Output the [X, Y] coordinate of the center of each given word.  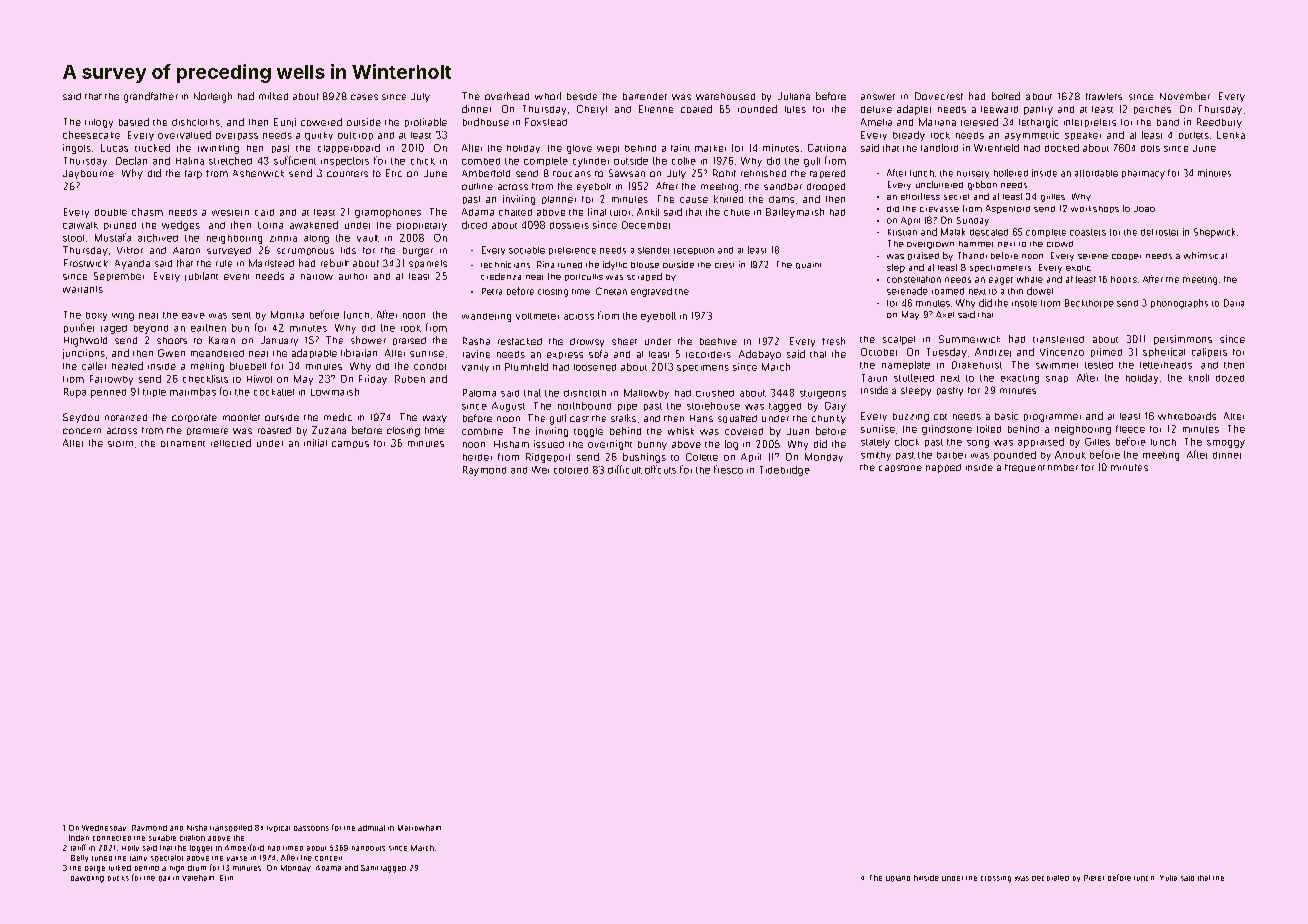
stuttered [914, 378]
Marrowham [419, 828]
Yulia [1168, 878]
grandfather [151, 97]
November [1185, 96]
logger [201, 849]
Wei [540, 470]
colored [571, 470]
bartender [645, 96]
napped [943, 468]
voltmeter [537, 316]
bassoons [311, 828]
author [353, 276]
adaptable [314, 353]
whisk [681, 431]
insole [1024, 303]
